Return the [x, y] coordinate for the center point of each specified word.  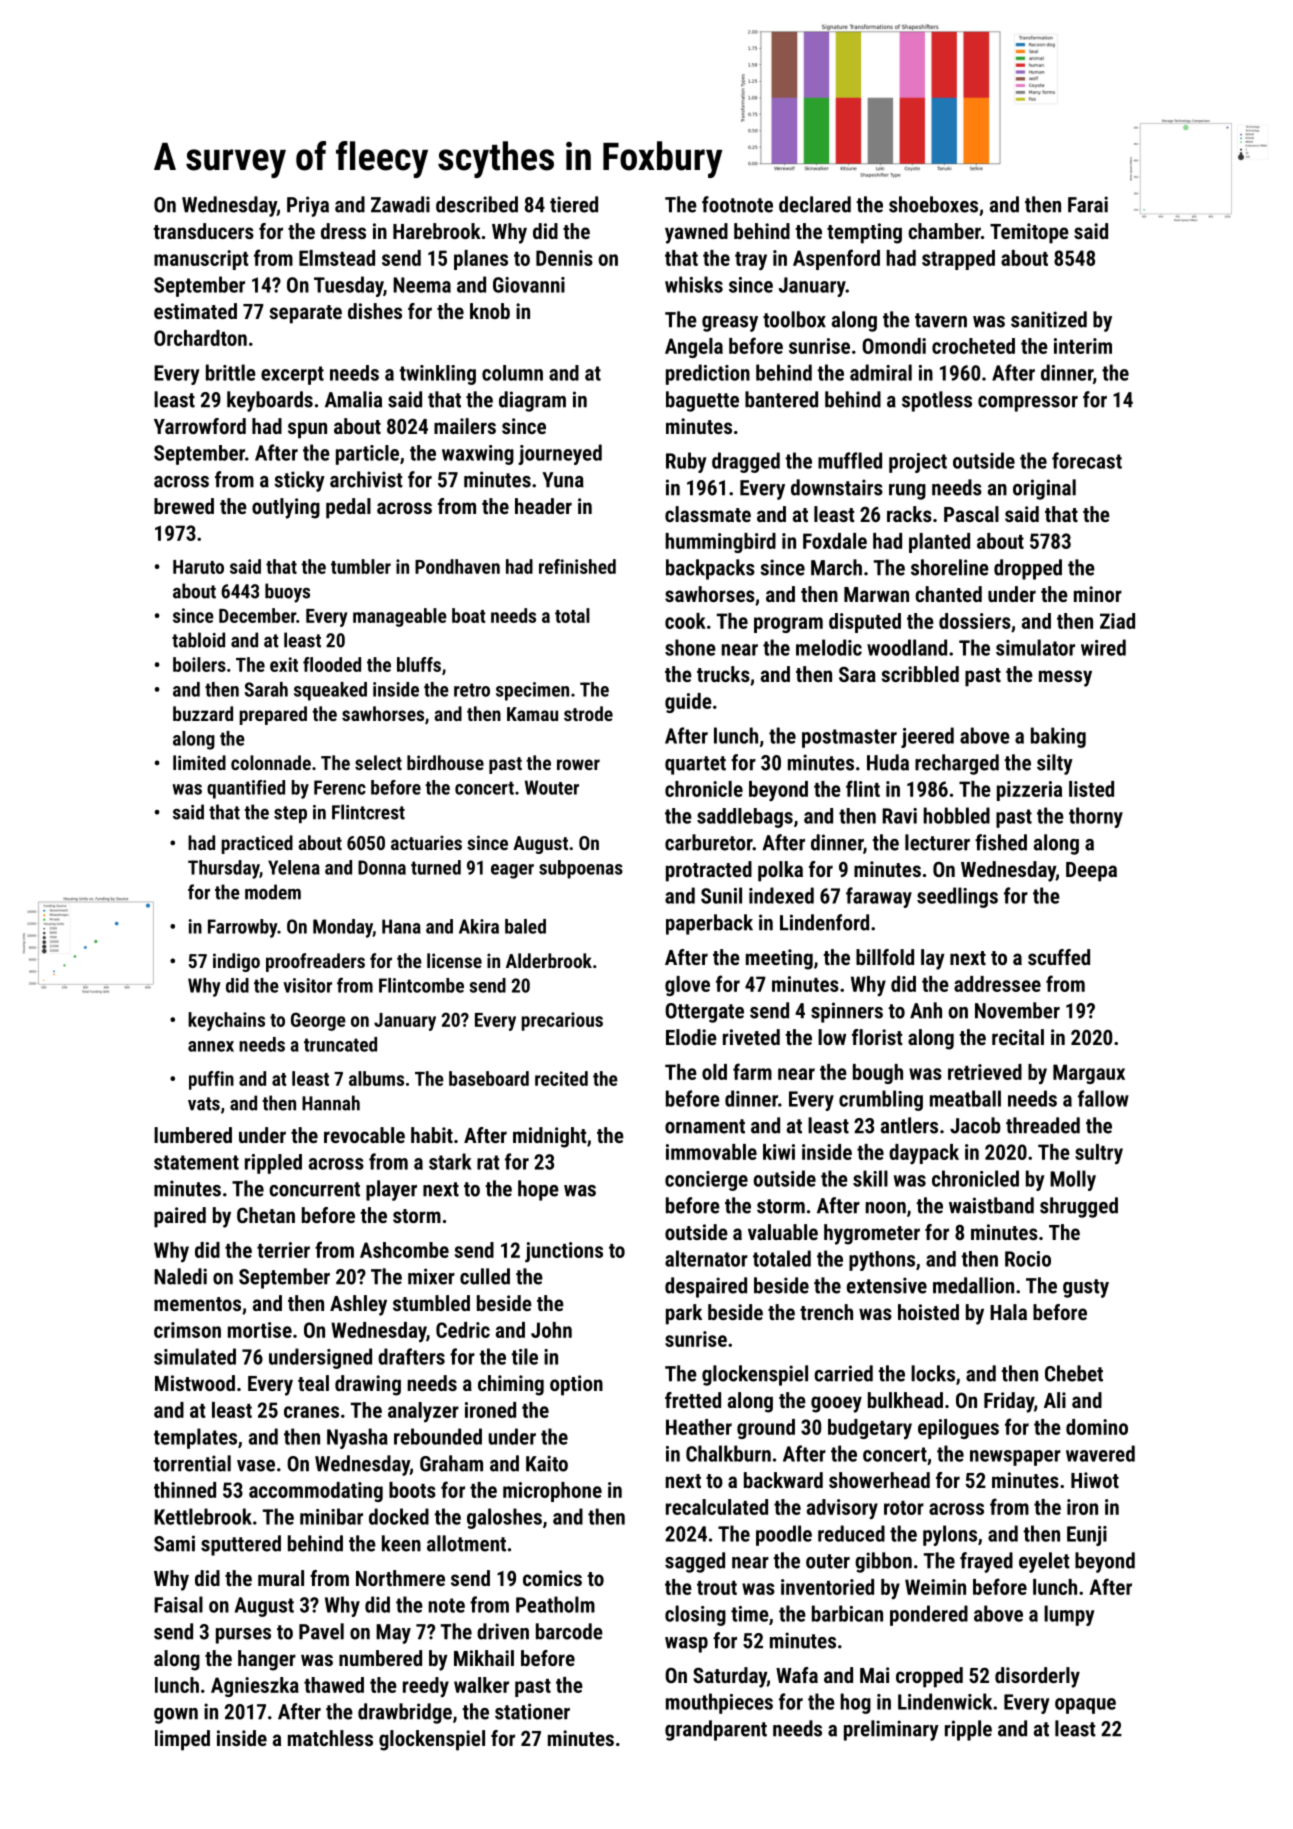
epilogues [958, 1429]
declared [815, 204]
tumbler [361, 566]
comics [552, 1578]
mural [281, 1578]
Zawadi [400, 204]
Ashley [358, 1305]
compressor [1028, 404]
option [576, 1385]
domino [1097, 1427]
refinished [577, 566]
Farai [1088, 204]
